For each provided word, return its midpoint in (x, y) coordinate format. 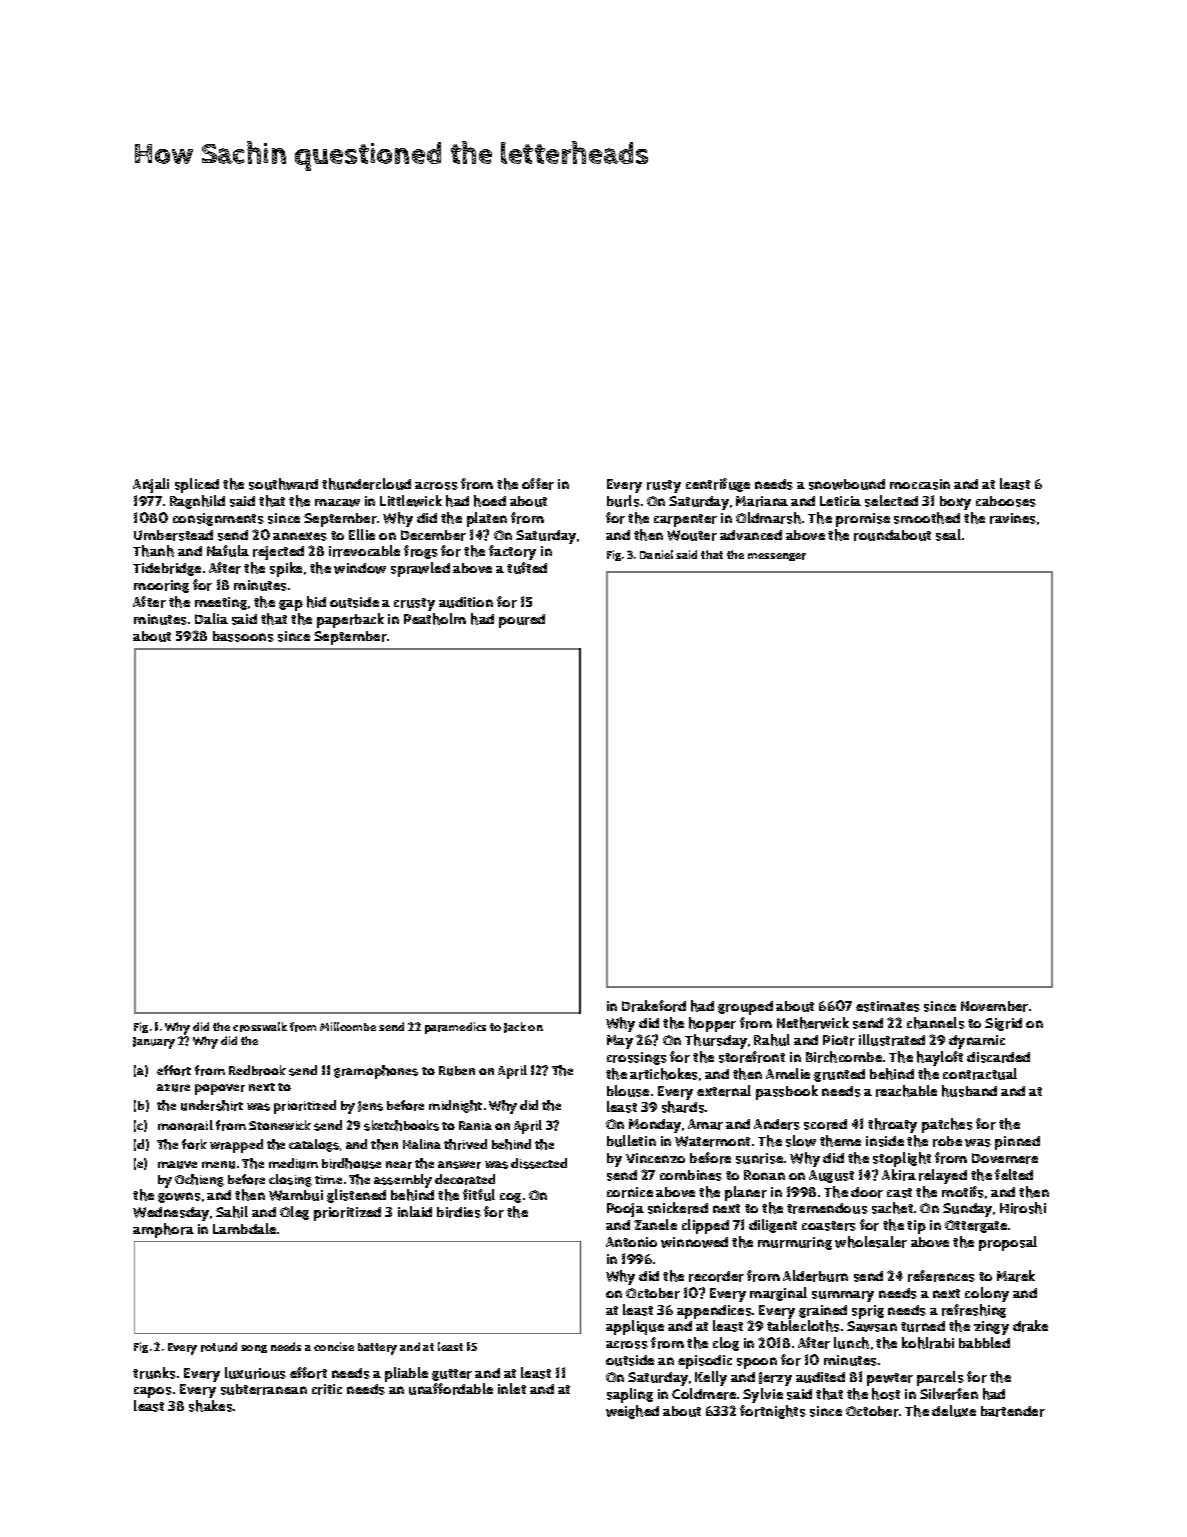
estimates (888, 1006)
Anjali (151, 485)
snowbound (847, 484)
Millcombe (348, 1026)
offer (538, 484)
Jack (515, 1027)
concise (334, 1346)
